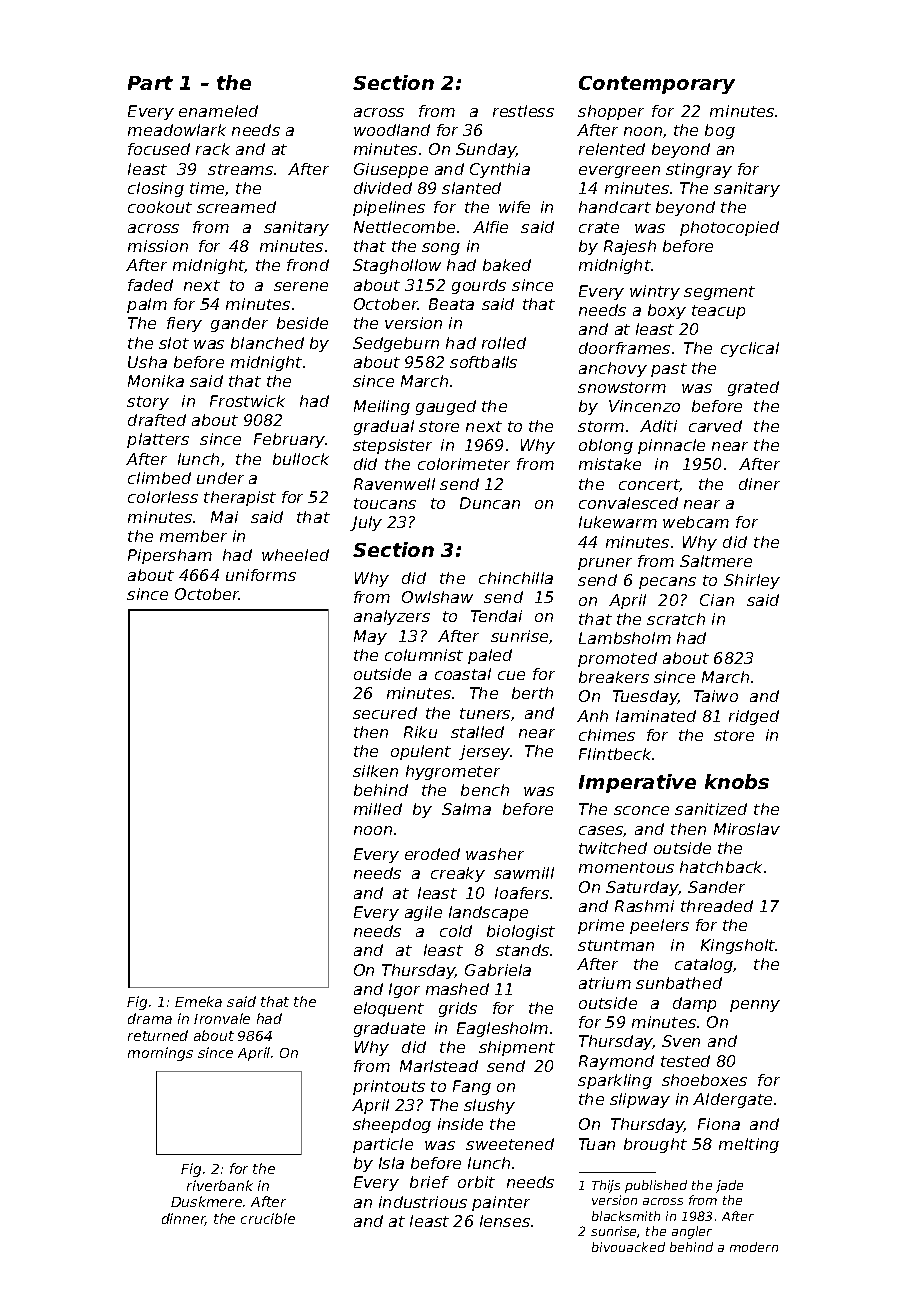 The width and height of the page is (908, 1316). What do you see at coordinates (261, 575) in the page?
I see `uniforms` at bounding box center [261, 575].
